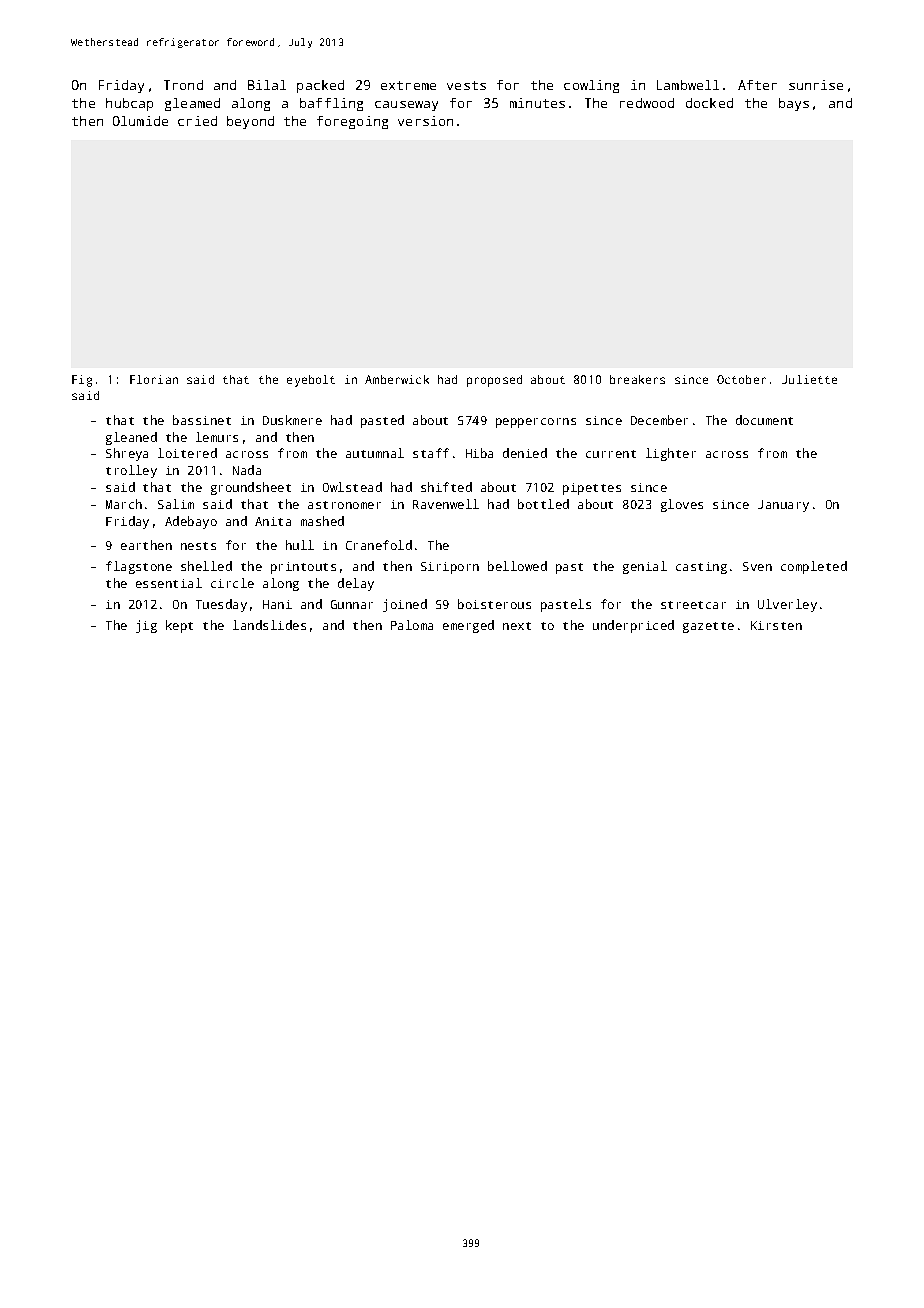  What do you see at coordinates (206, 566) in the screenshot?
I see `shelled` at bounding box center [206, 566].
